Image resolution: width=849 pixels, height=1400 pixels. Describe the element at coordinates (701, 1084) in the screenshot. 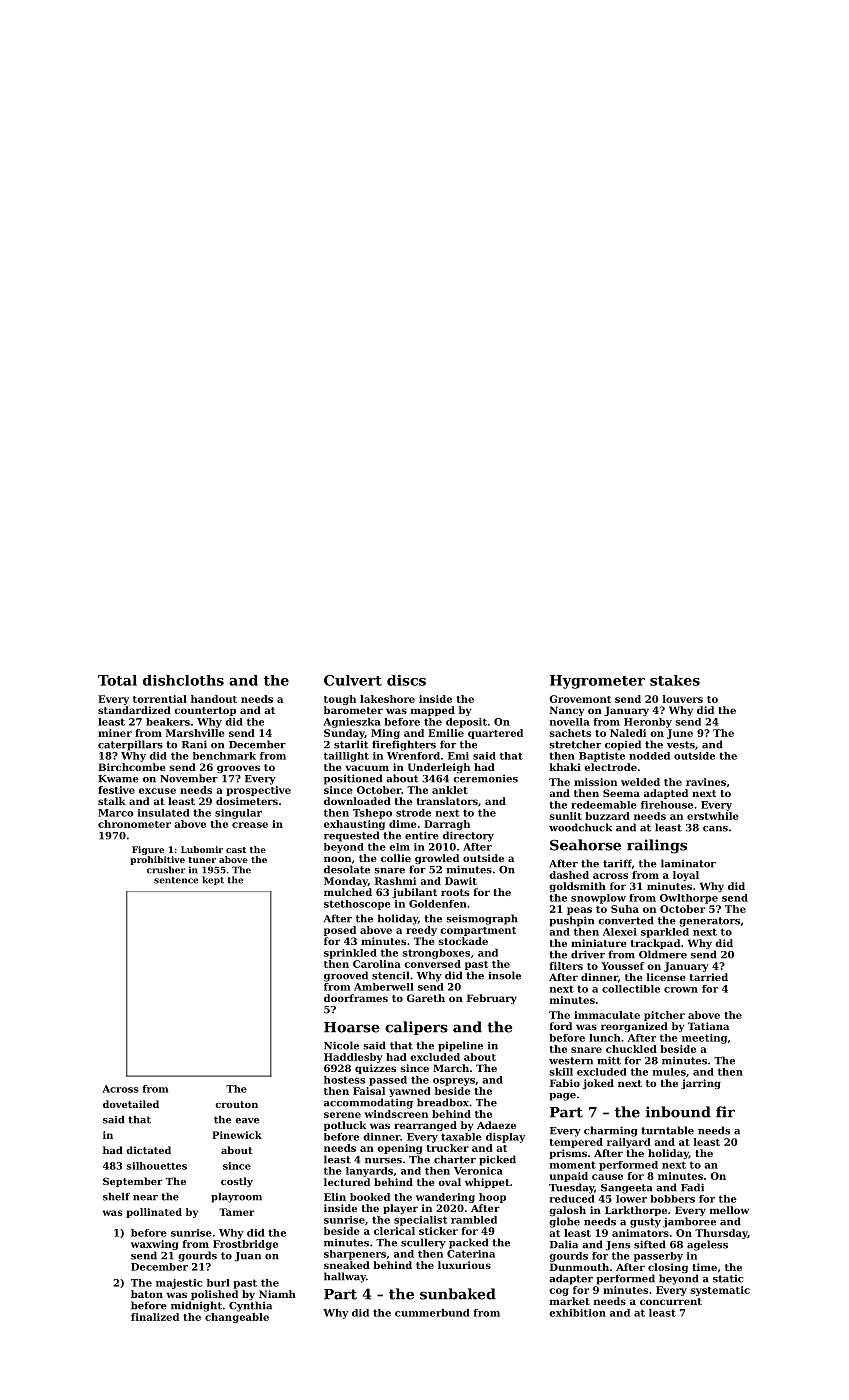

I see `jarring` at that location.
